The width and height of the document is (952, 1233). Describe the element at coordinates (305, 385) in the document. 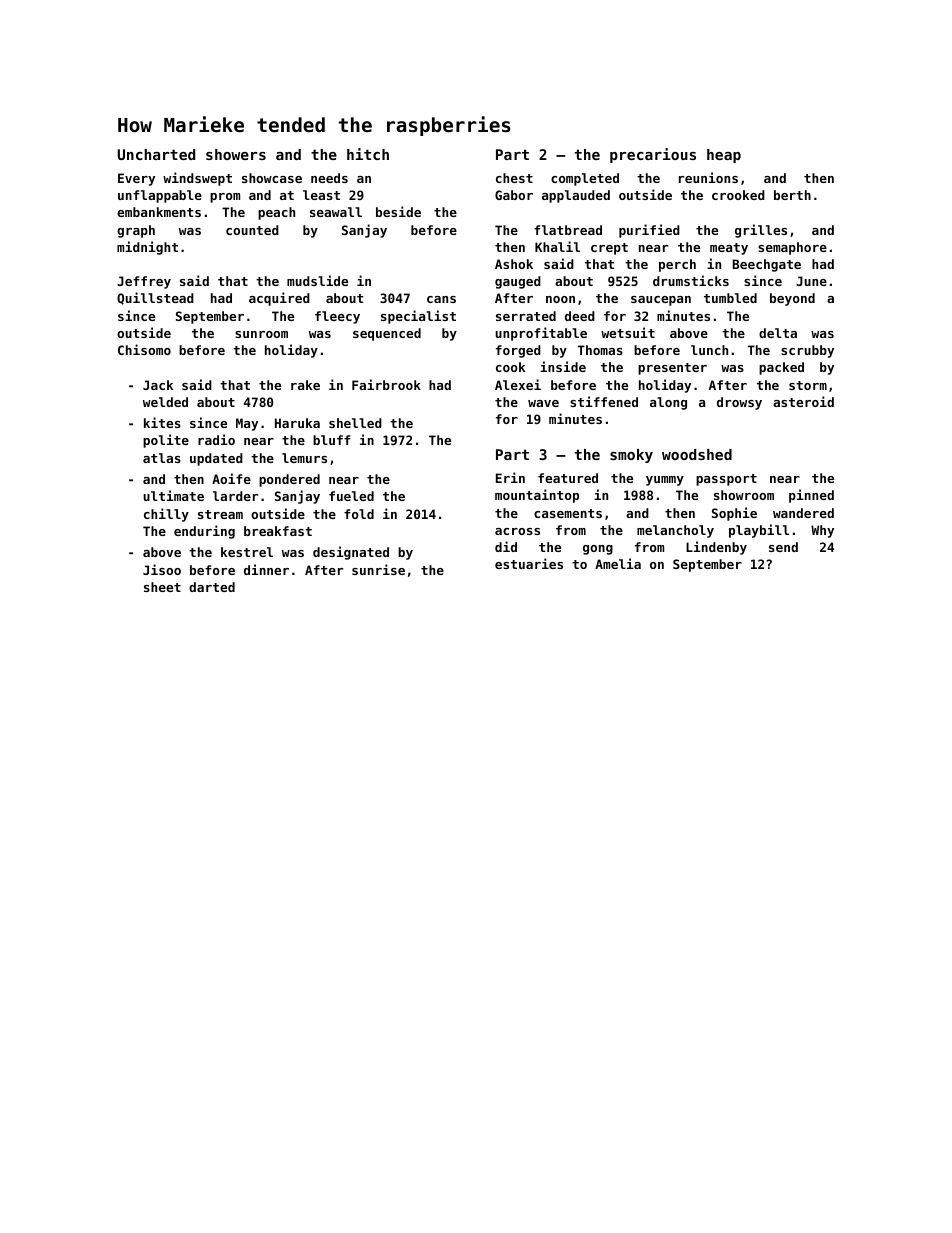

I see `rake` at that location.
